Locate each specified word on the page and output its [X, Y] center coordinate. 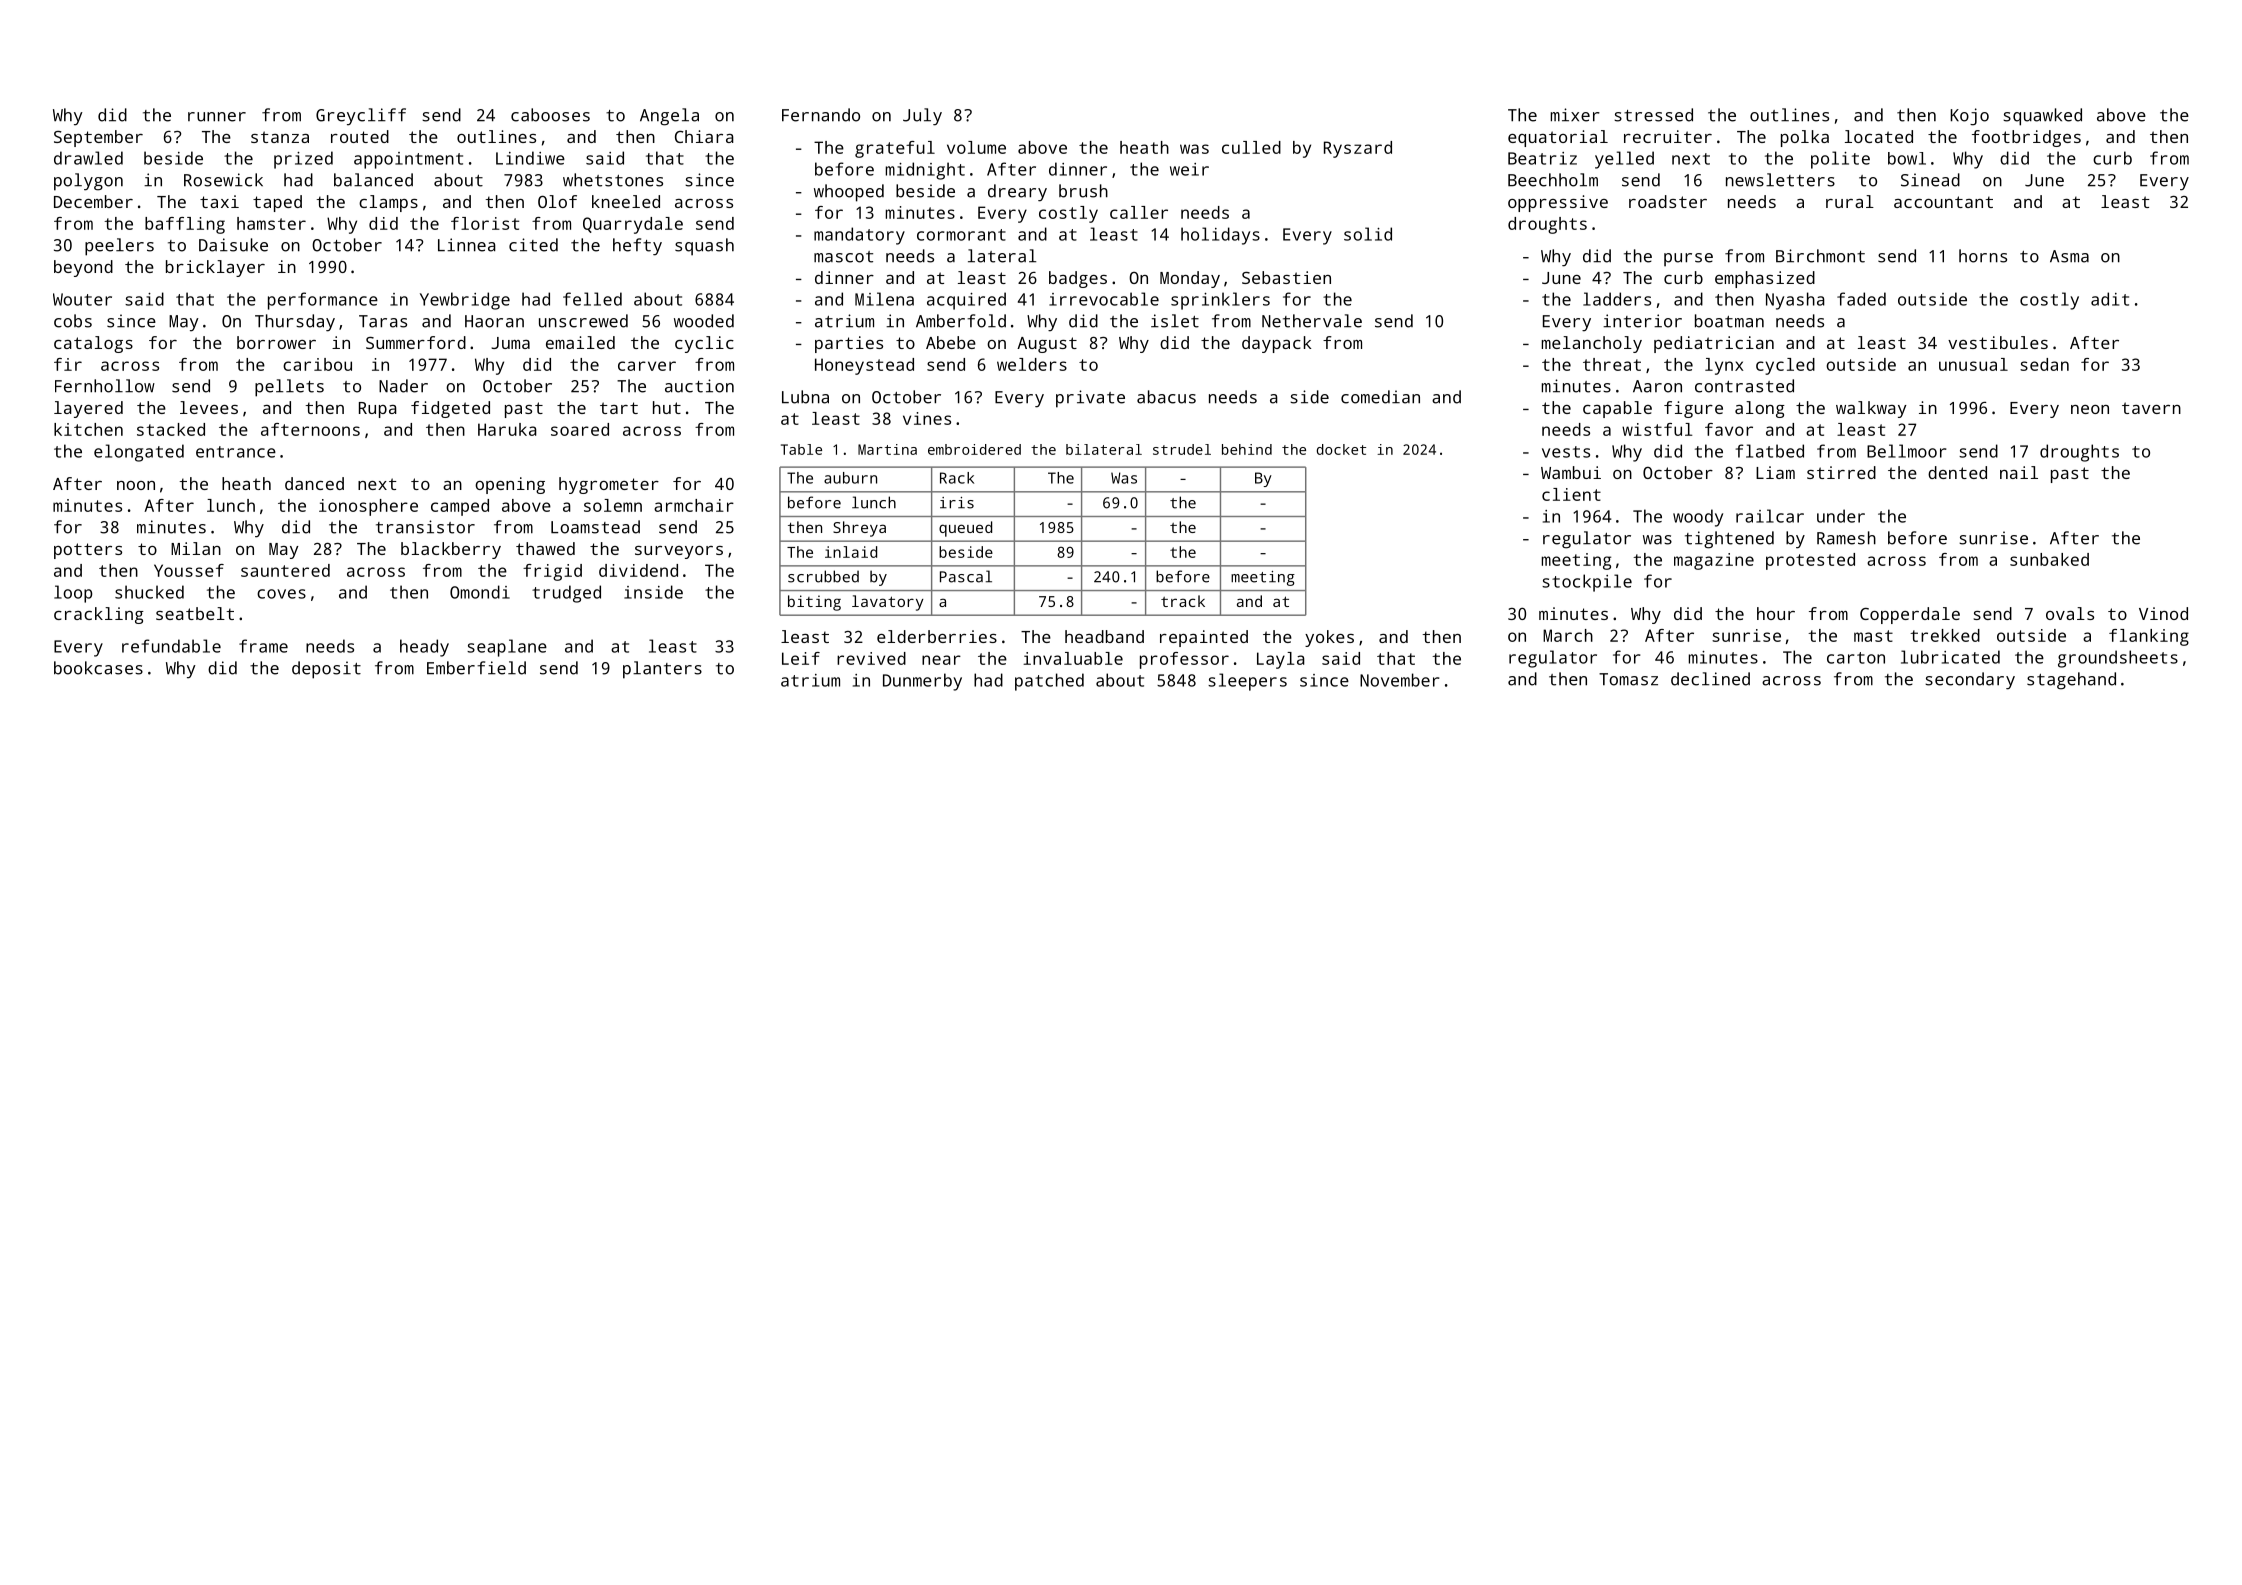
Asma [2069, 256]
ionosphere [368, 507]
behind [1247, 449]
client [1571, 494]
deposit [326, 670]
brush [1083, 191]
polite [1840, 160]
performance [323, 301]
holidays [1220, 236]
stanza [280, 137]
